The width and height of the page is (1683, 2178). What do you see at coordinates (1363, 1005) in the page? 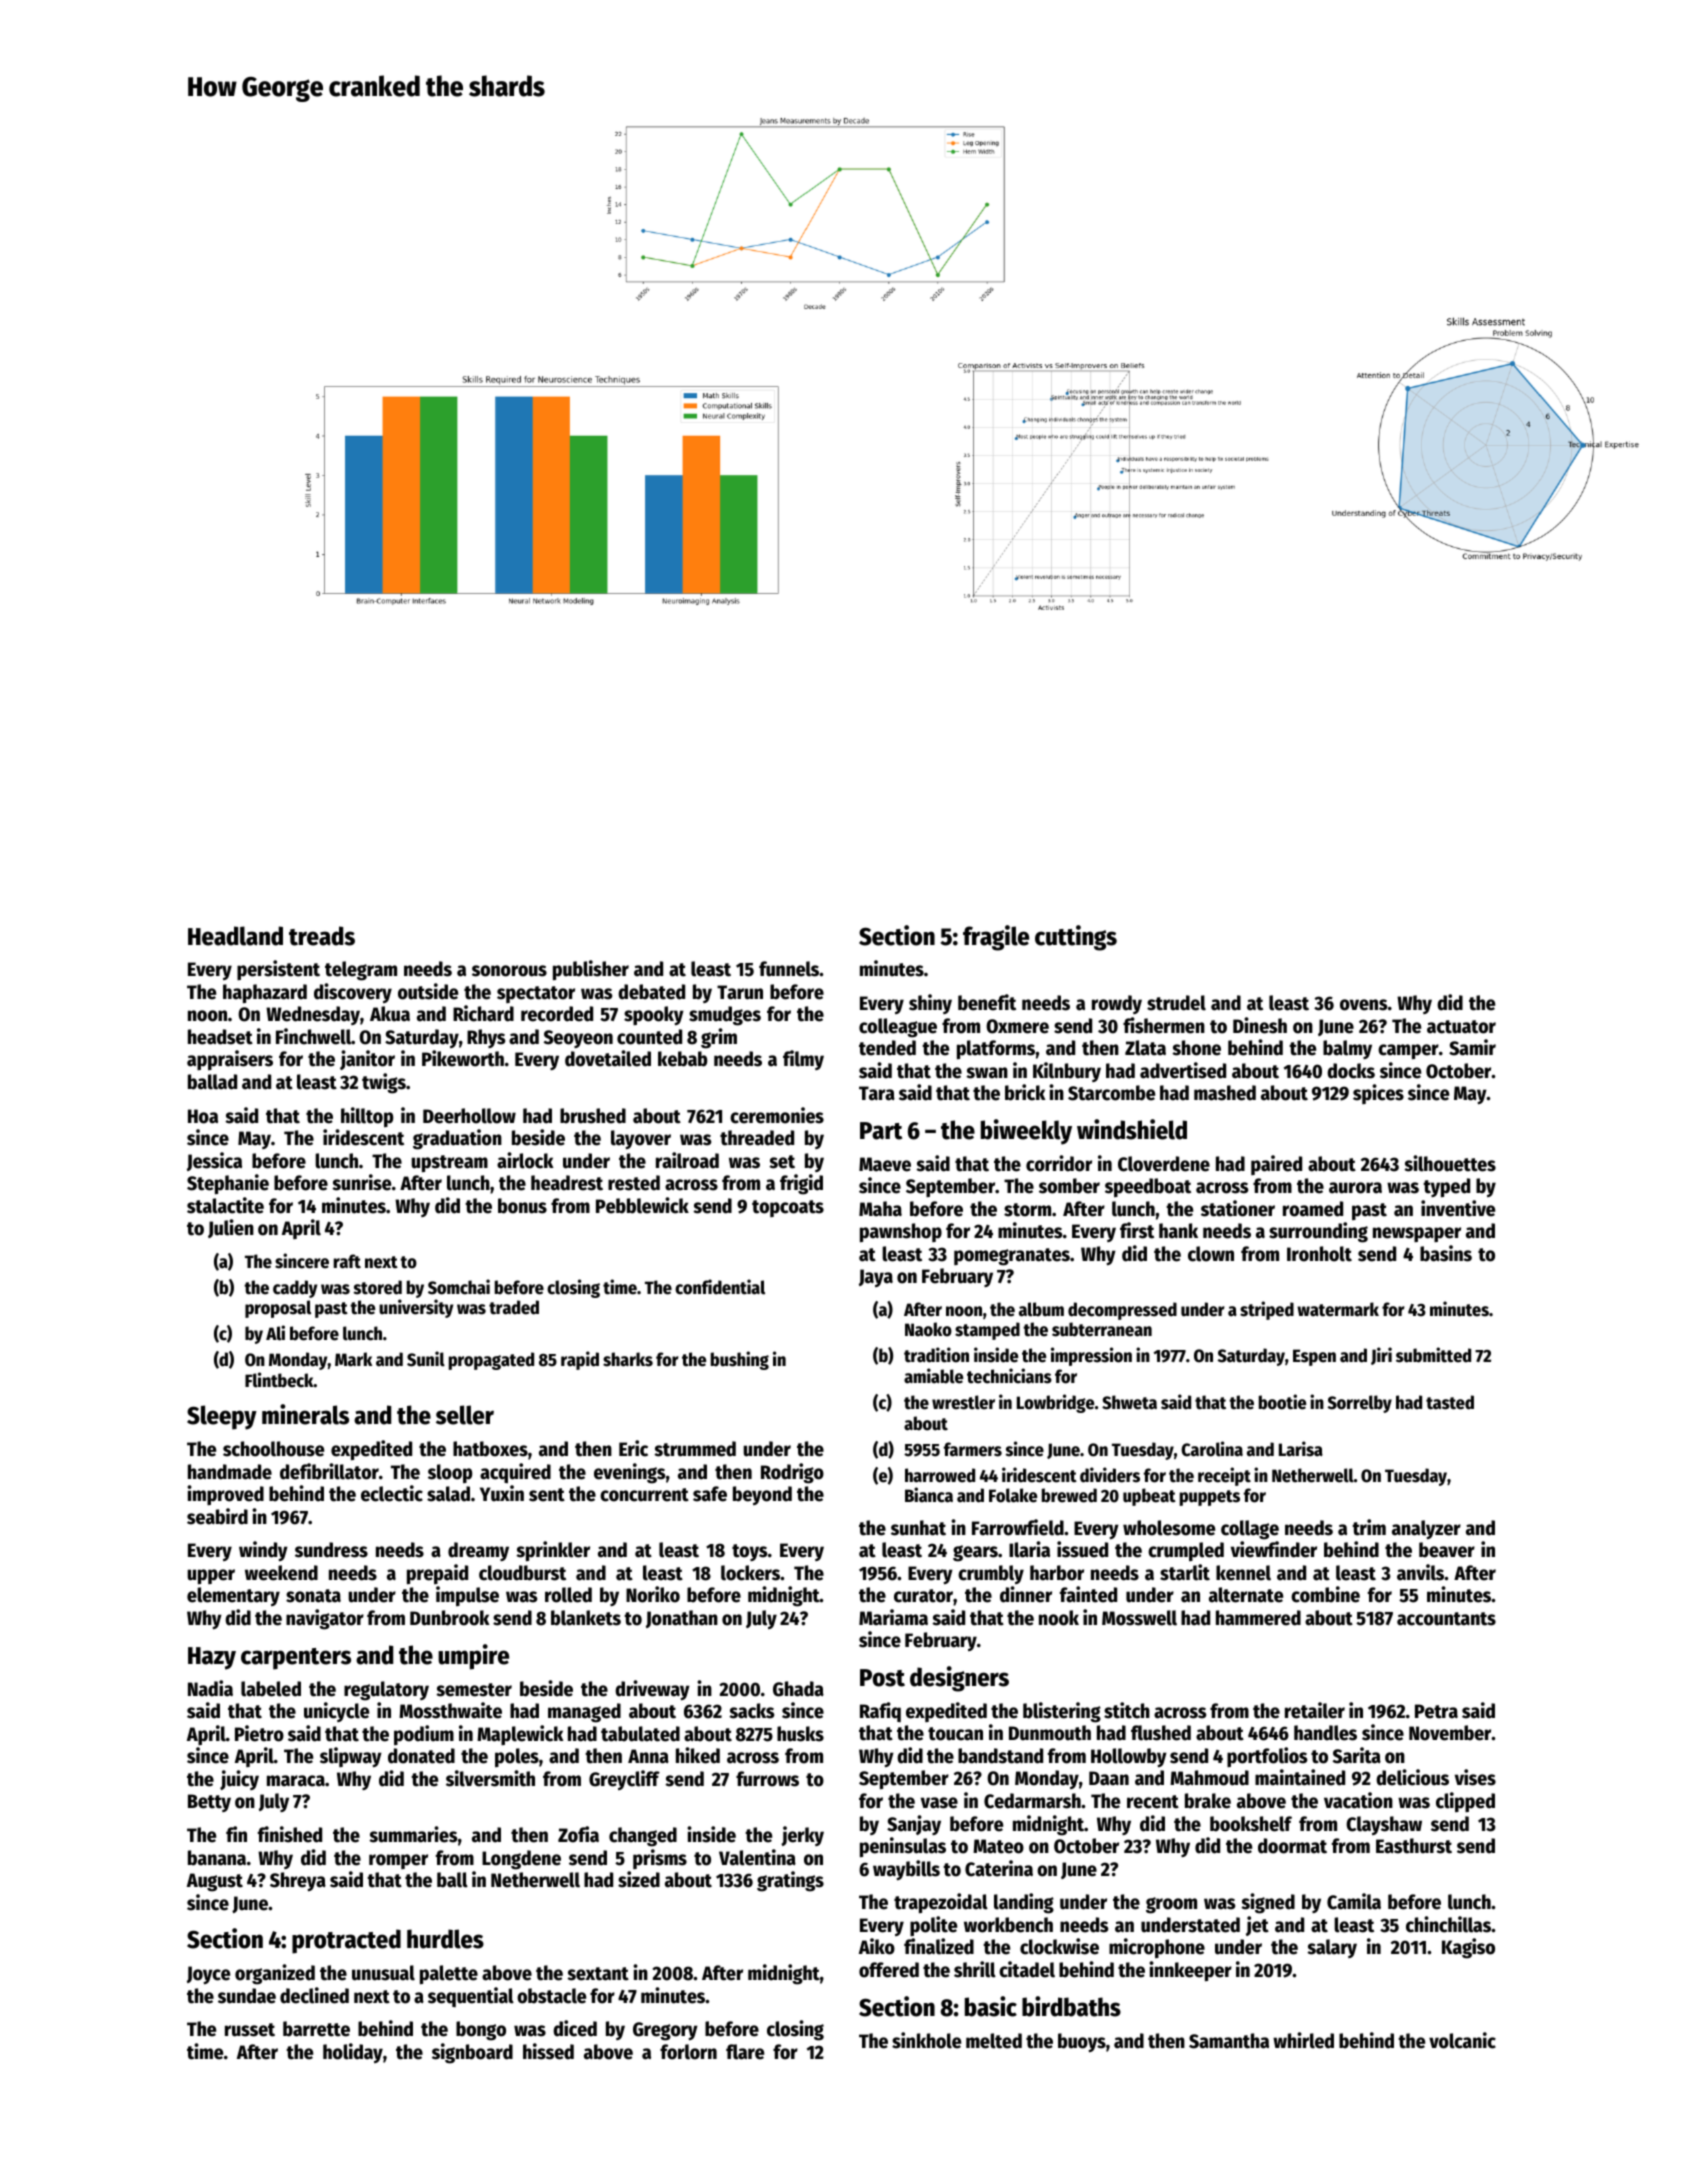
I see `ovens` at bounding box center [1363, 1005].
